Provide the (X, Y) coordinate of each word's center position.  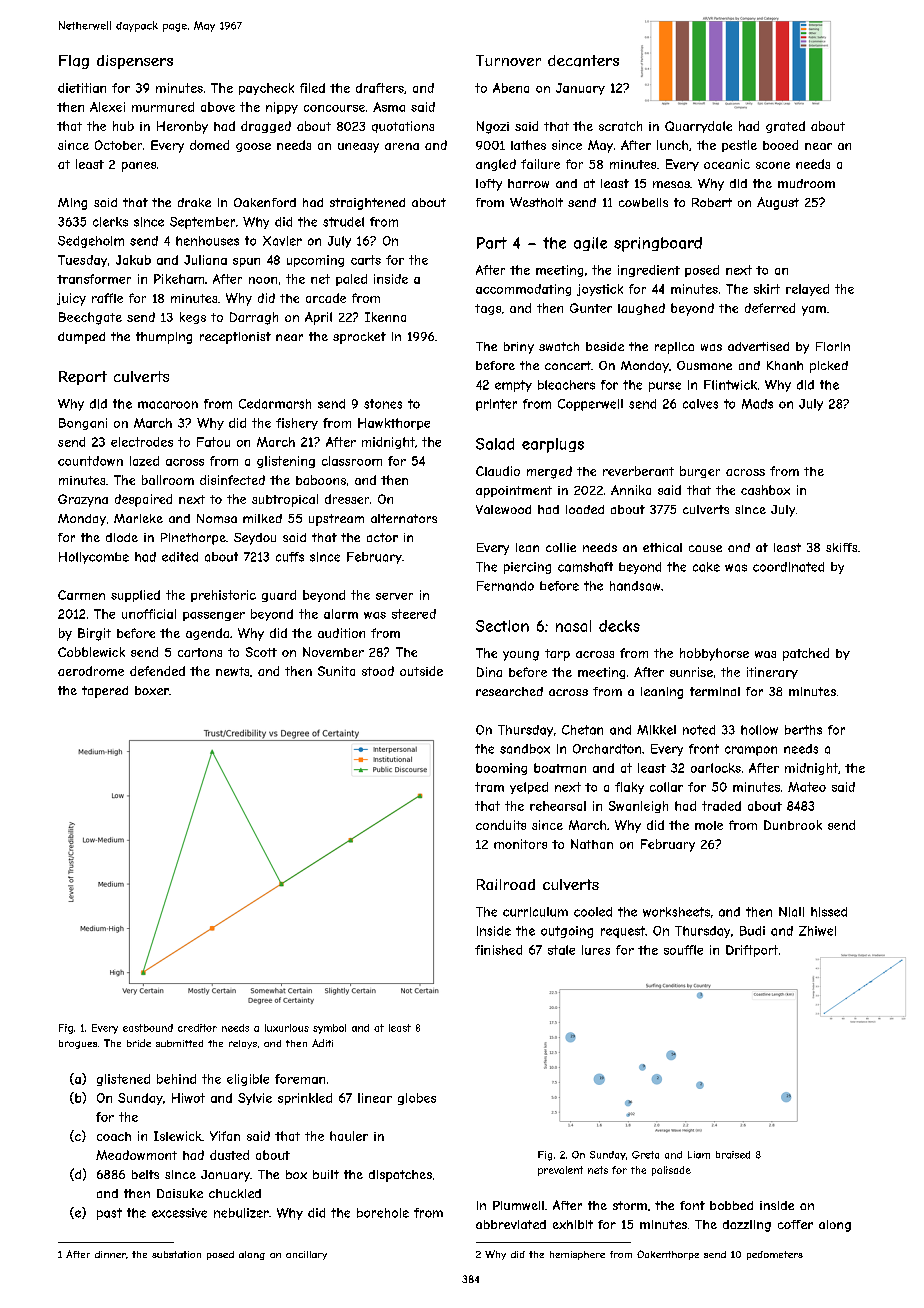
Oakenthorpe (668, 1255)
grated (785, 127)
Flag (74, 62)
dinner (110, 1254)
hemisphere (577, 1255)
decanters (583, 61)
